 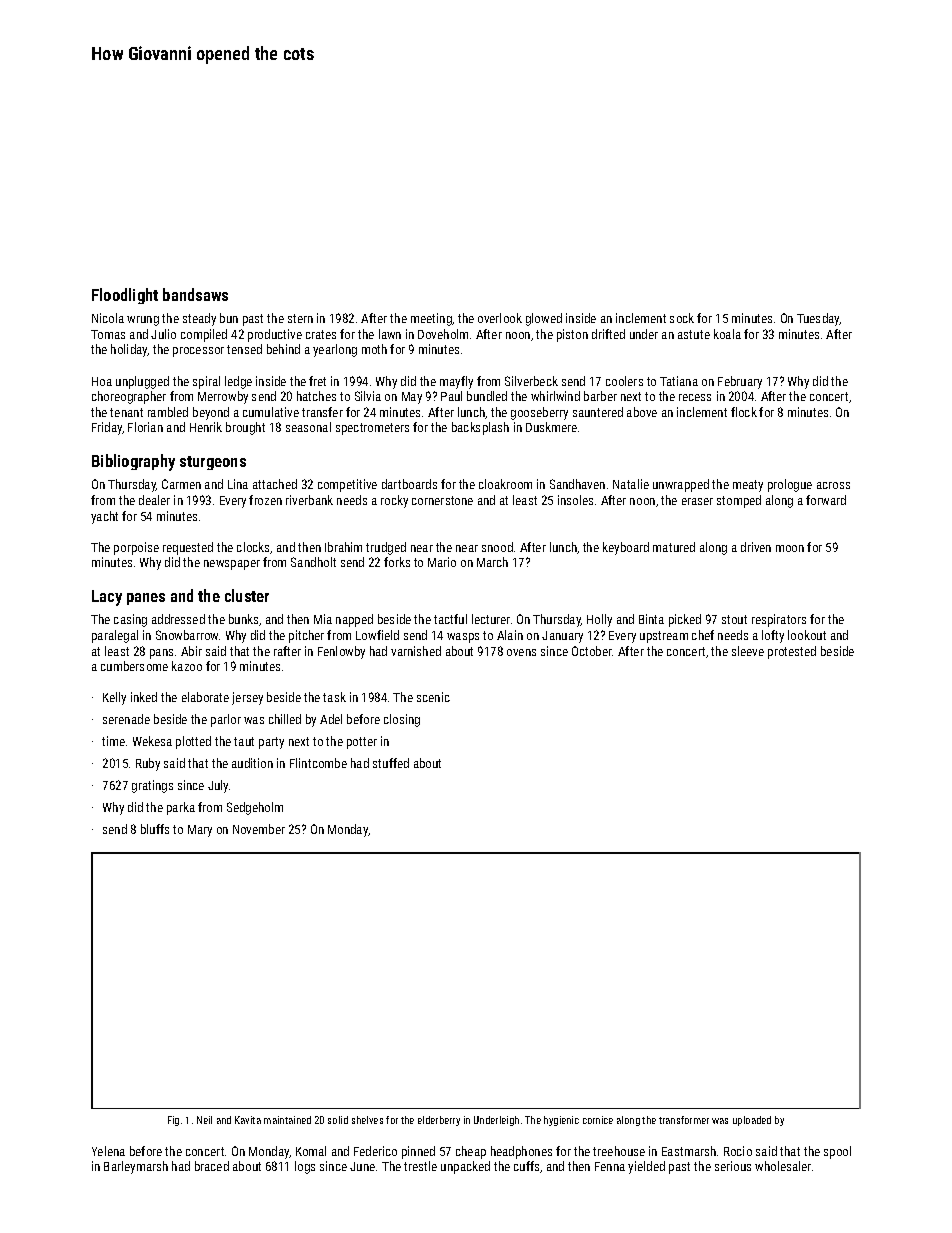 What do you see at coordinates (259, 829) in the screenshot?
I see `November` at bounding box center [259, 829].
